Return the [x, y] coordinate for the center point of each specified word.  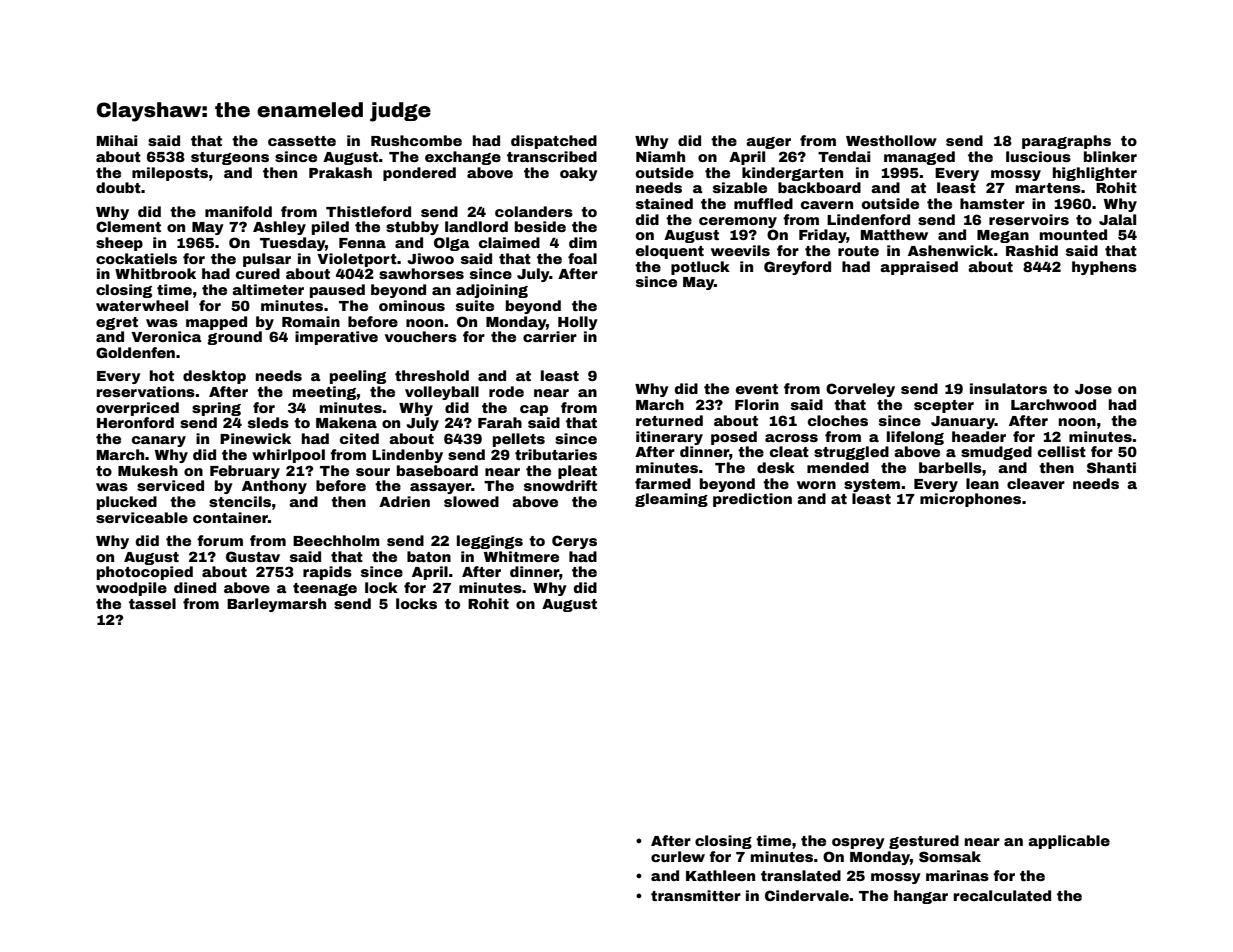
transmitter [696, 895]
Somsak [950, 856]
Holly [578, 323]
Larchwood [1053, 404]
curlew [678, 856]
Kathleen [720, 875]
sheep [119, 244]
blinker [1110, 156]
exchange [463, 158]
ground [234, 338]
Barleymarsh [276, 605]
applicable [1069, 842]
